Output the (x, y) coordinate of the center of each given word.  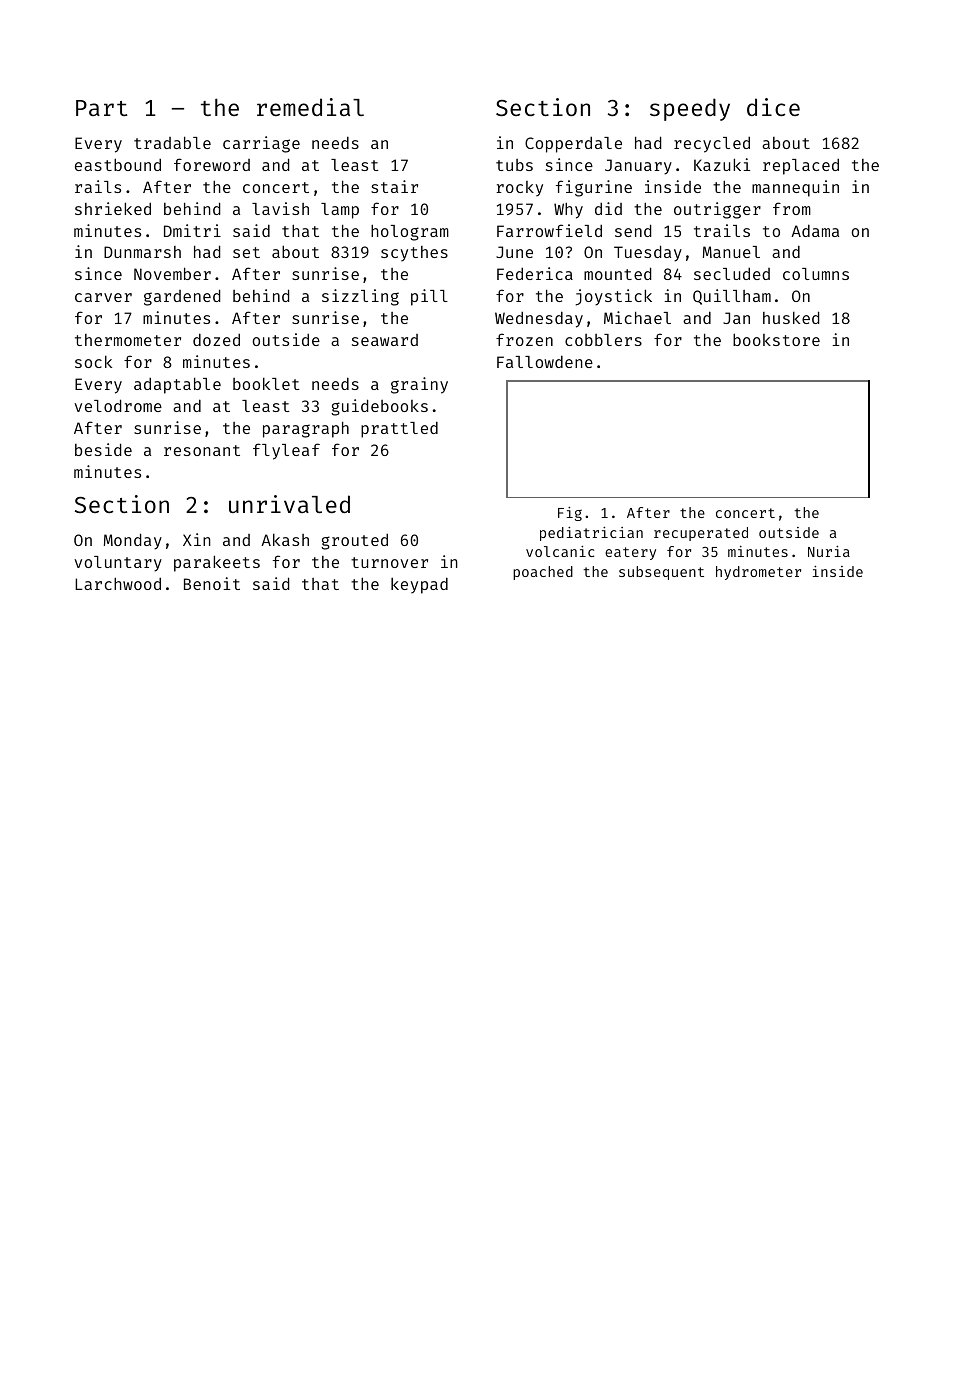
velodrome (118, 405)
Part (101, 108)
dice (773, 107)
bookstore (776, 339)
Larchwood (118, 583)
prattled (399, 429)
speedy (690, 109)
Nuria (829, 551)
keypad (419, 585)
